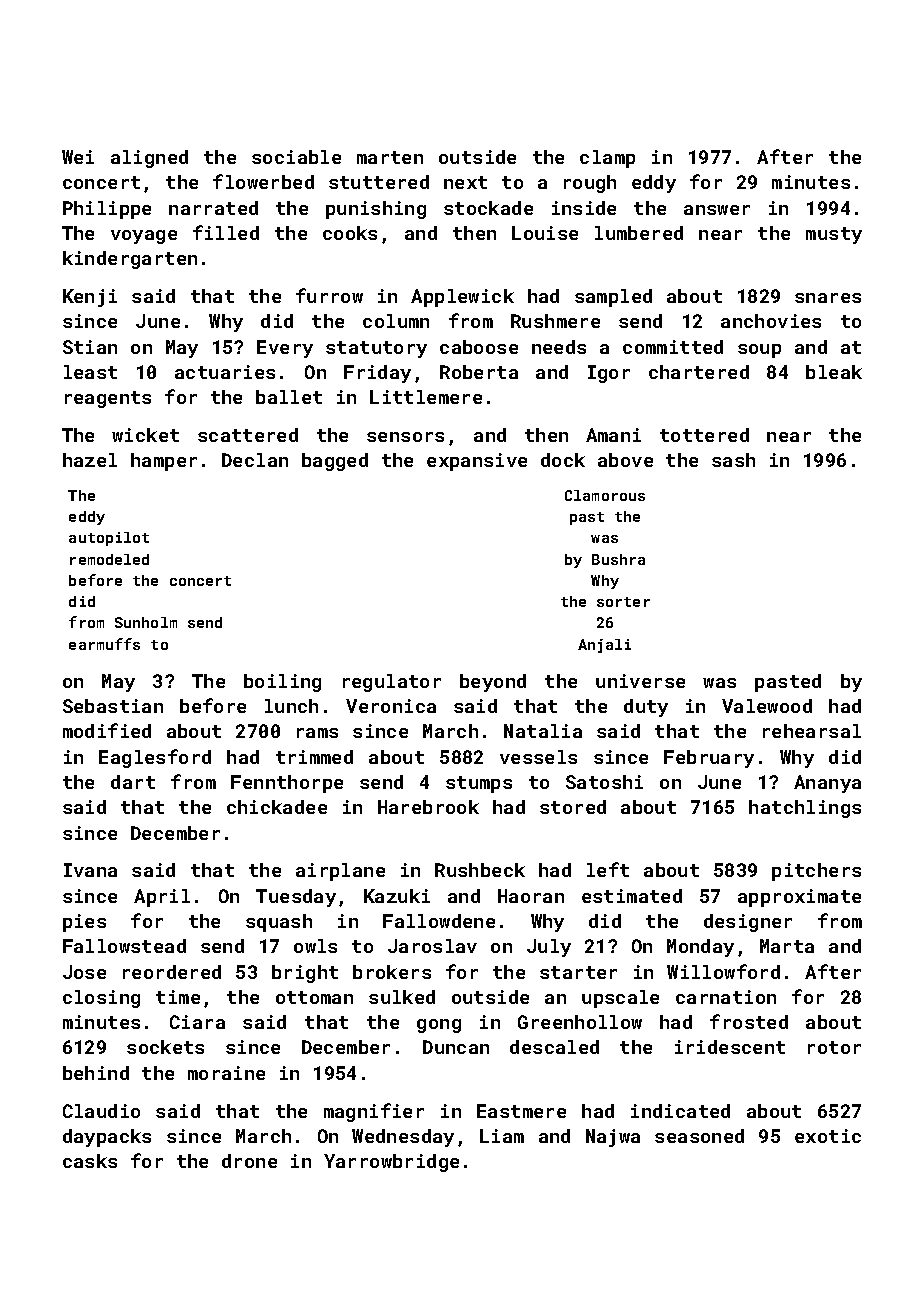 This screenshot has height=1314, width=924. I want to click on rotor, so click(834, 1047).
